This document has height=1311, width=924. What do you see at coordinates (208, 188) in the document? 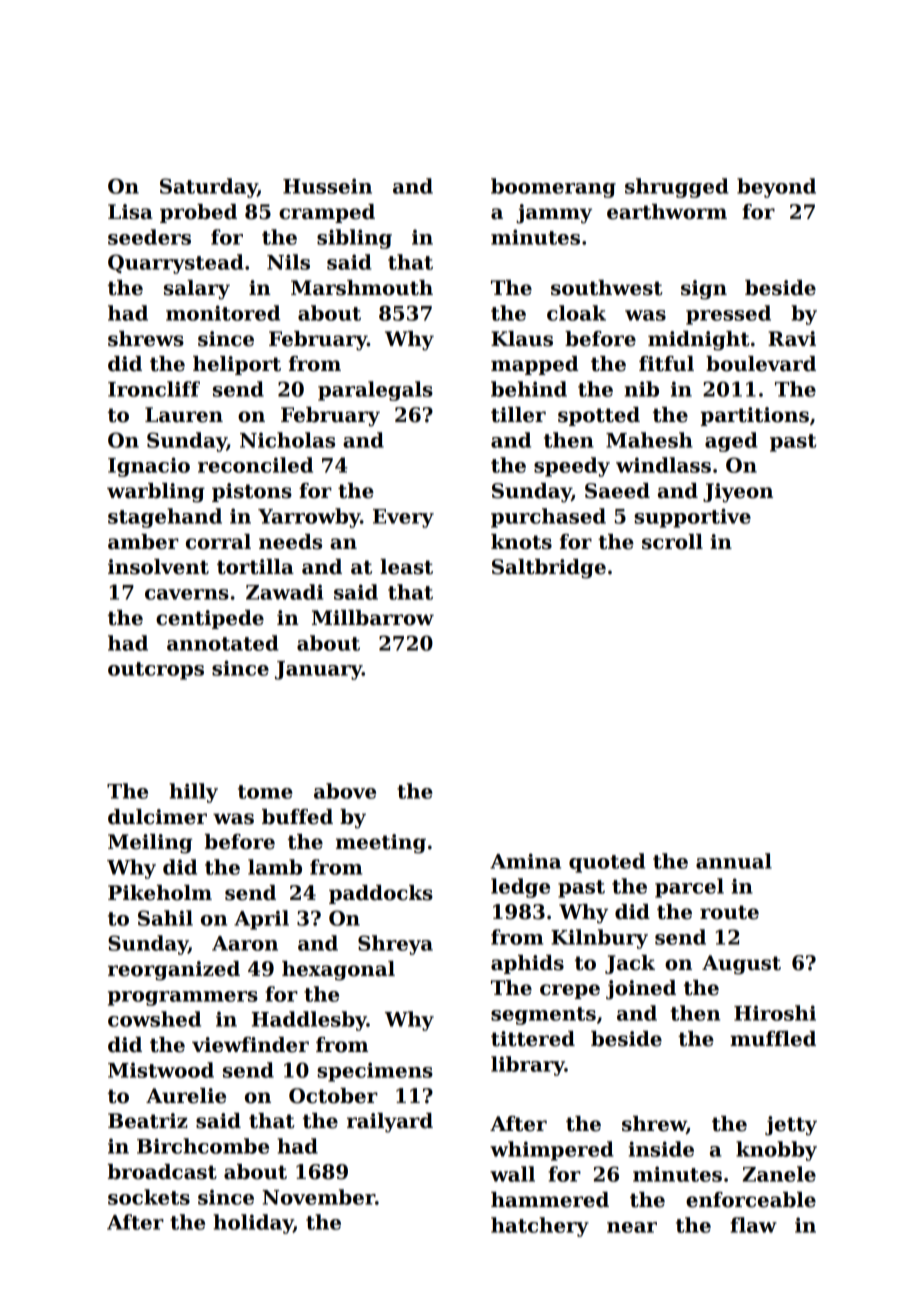
I see `Saturday` at bounding box center [208, 188].
